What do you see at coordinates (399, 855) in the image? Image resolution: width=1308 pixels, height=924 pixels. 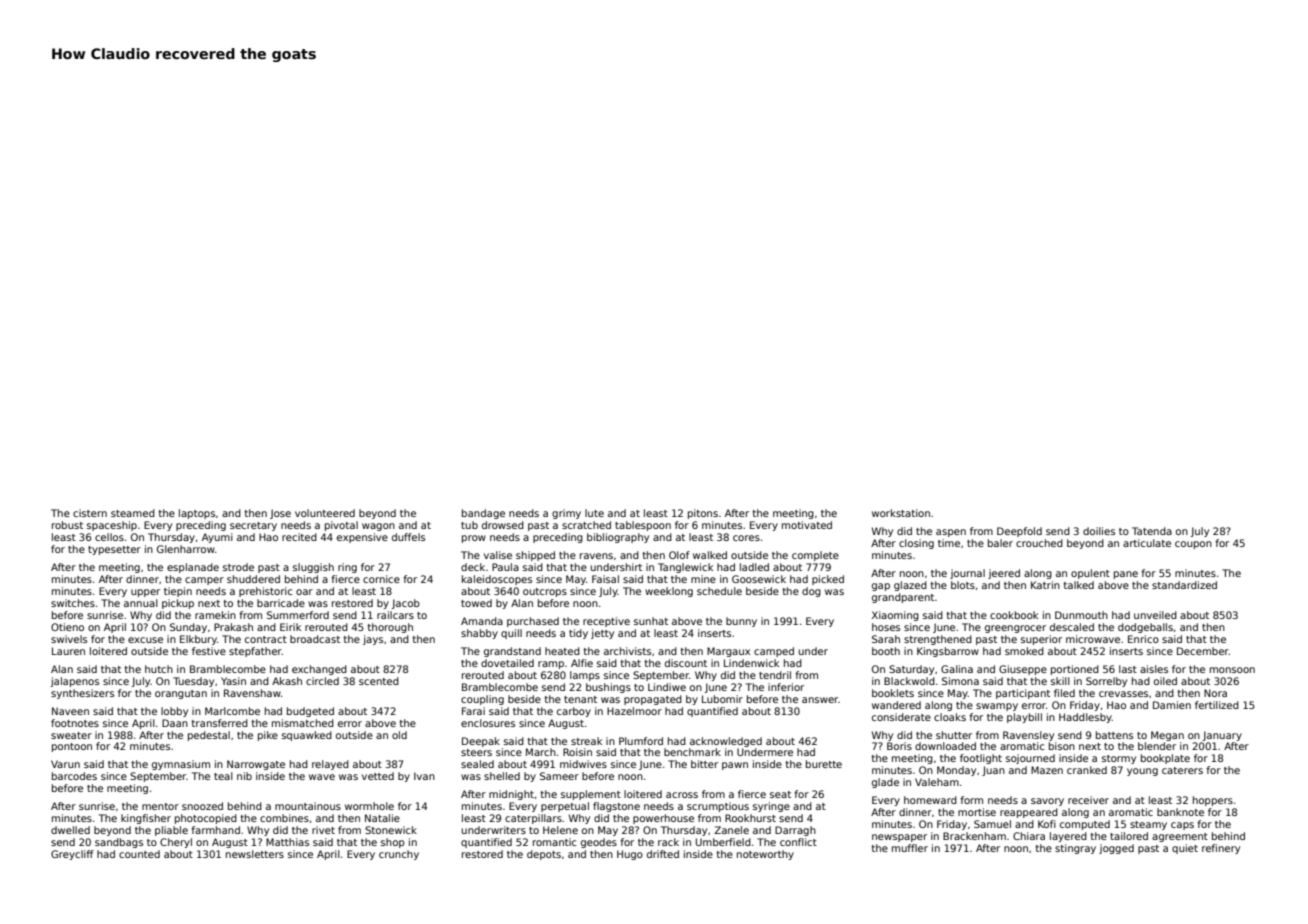 I see `crunchy` at bounding box center [399, 855].
